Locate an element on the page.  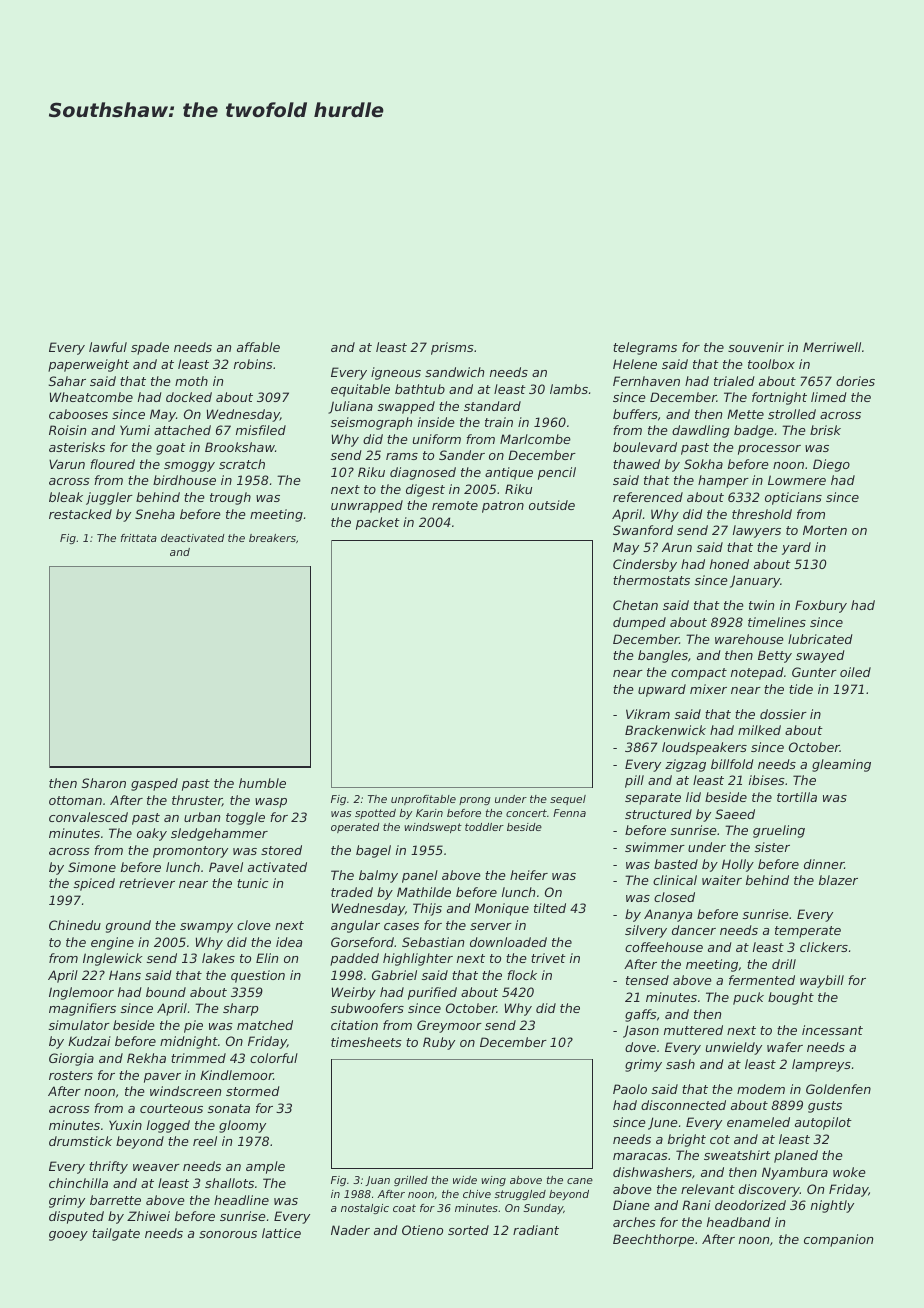
boulevard is located at coordinates (645, 447).
